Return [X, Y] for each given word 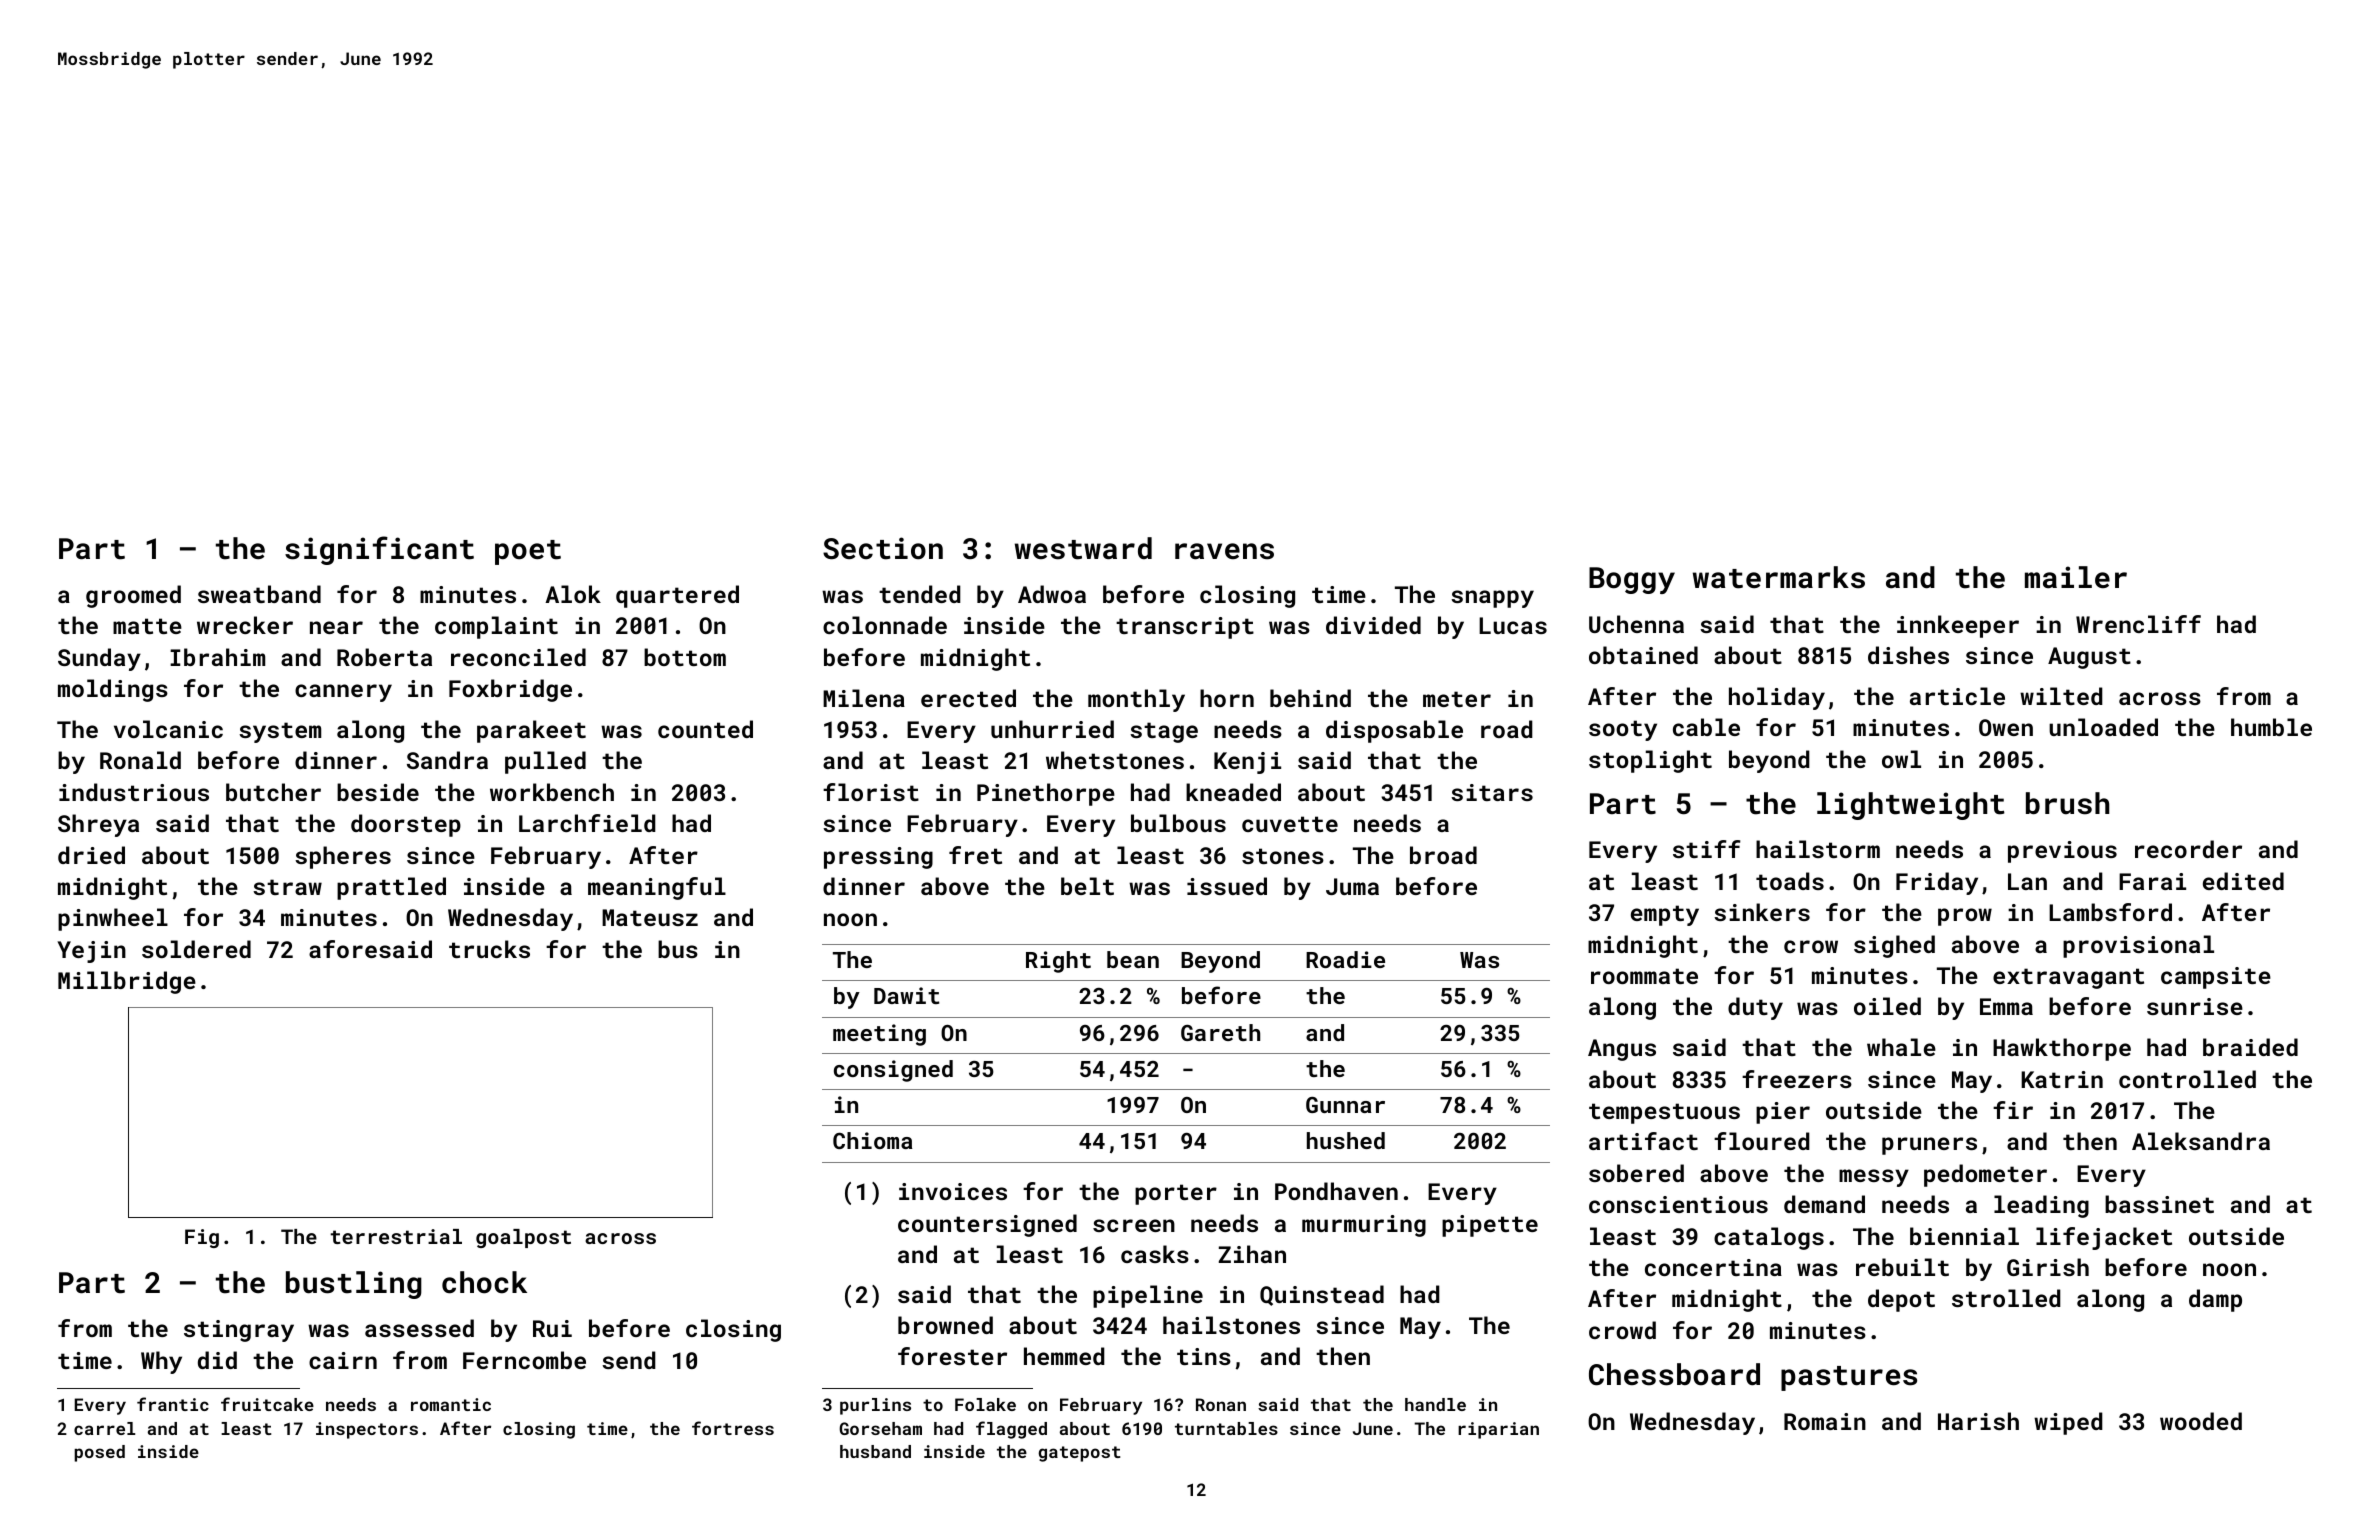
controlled [2187, 1079]
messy [1874, 1178]
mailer [2076, 577]
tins [1204, 1356]
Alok [573, 594]
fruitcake [267, 1404]
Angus [1622, 1050]
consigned [893, 1071]
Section [883, 548]
